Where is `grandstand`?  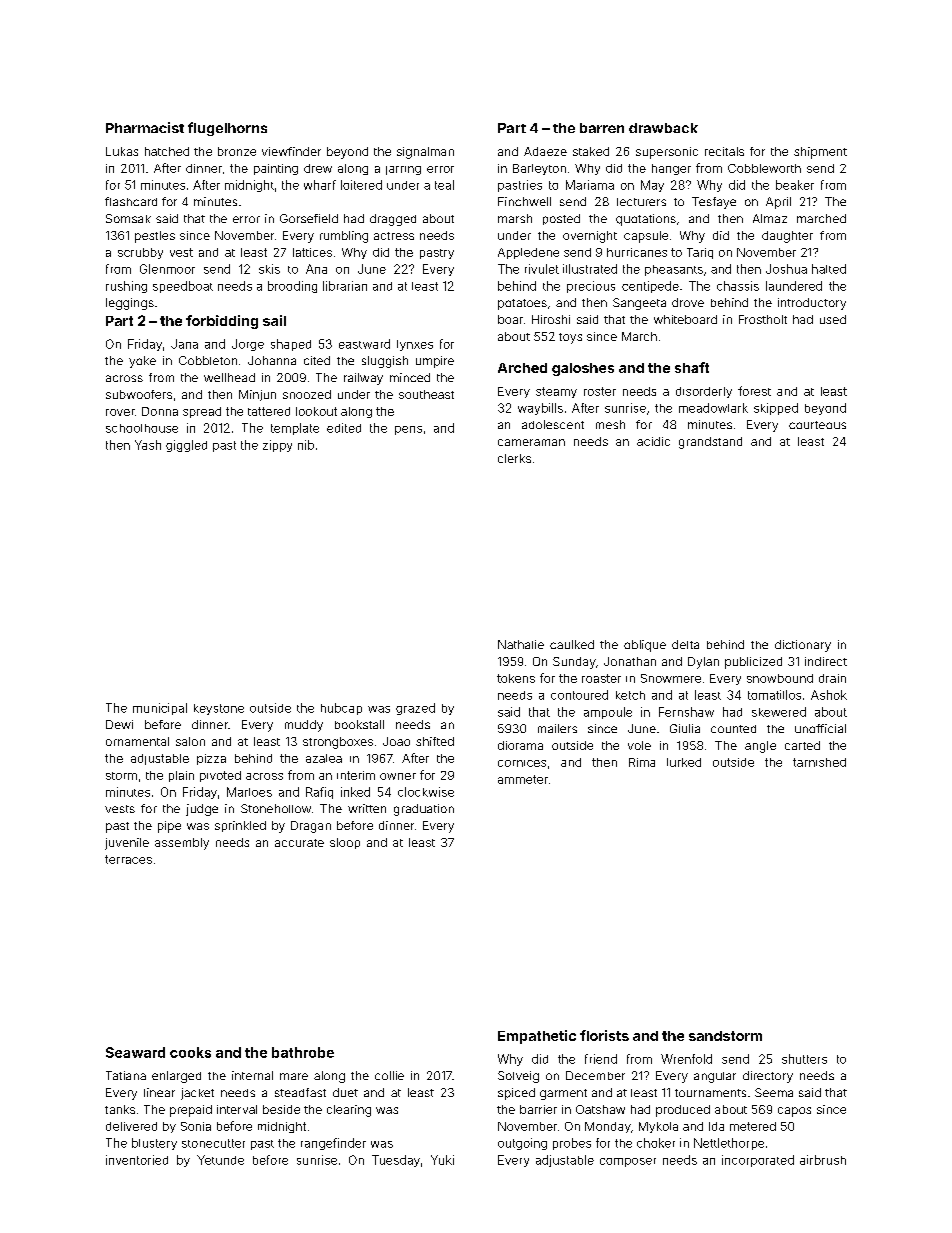 grandstand is located at coordinates (710, 443).
